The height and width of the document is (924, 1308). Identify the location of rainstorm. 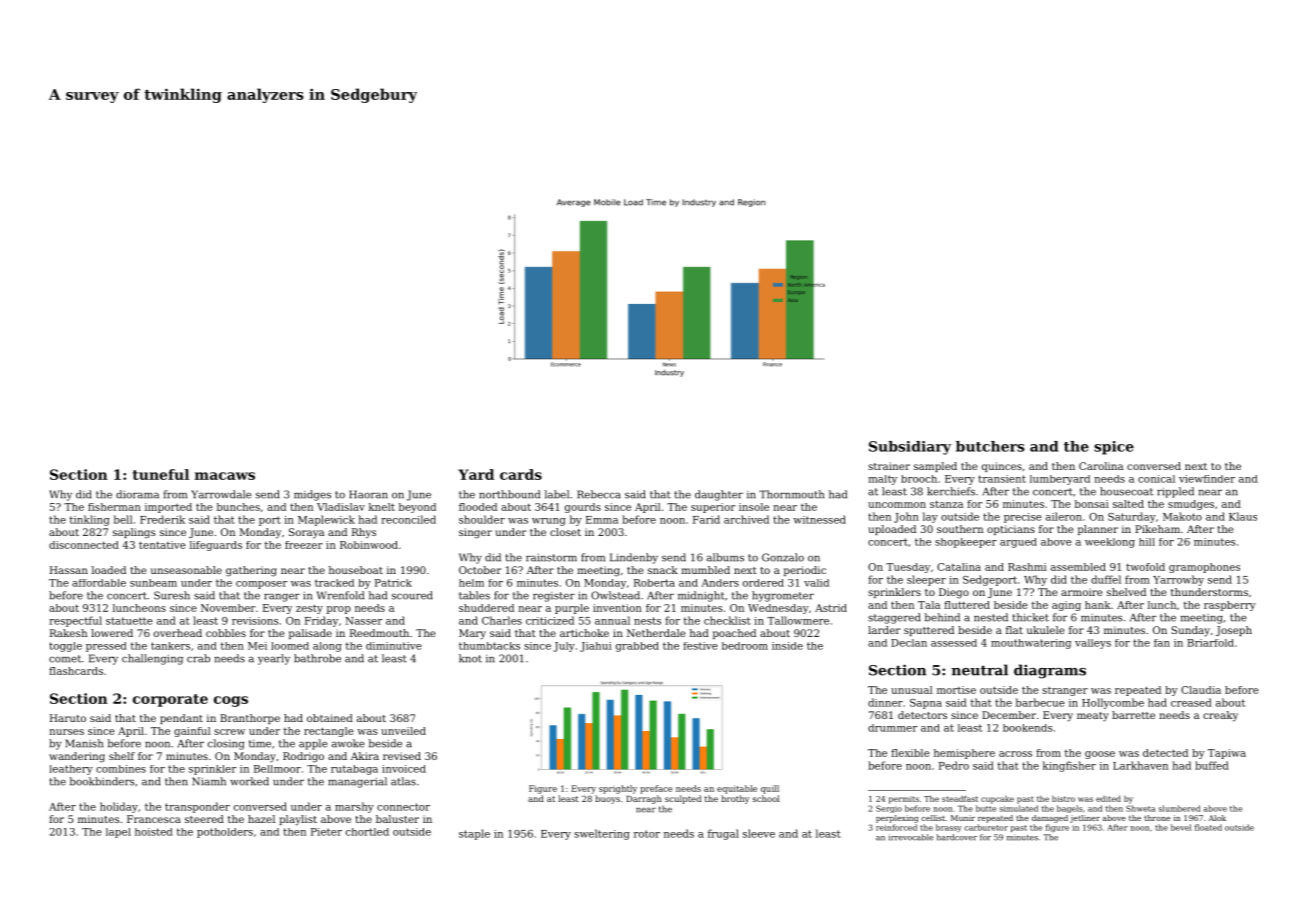
(551, 557).
